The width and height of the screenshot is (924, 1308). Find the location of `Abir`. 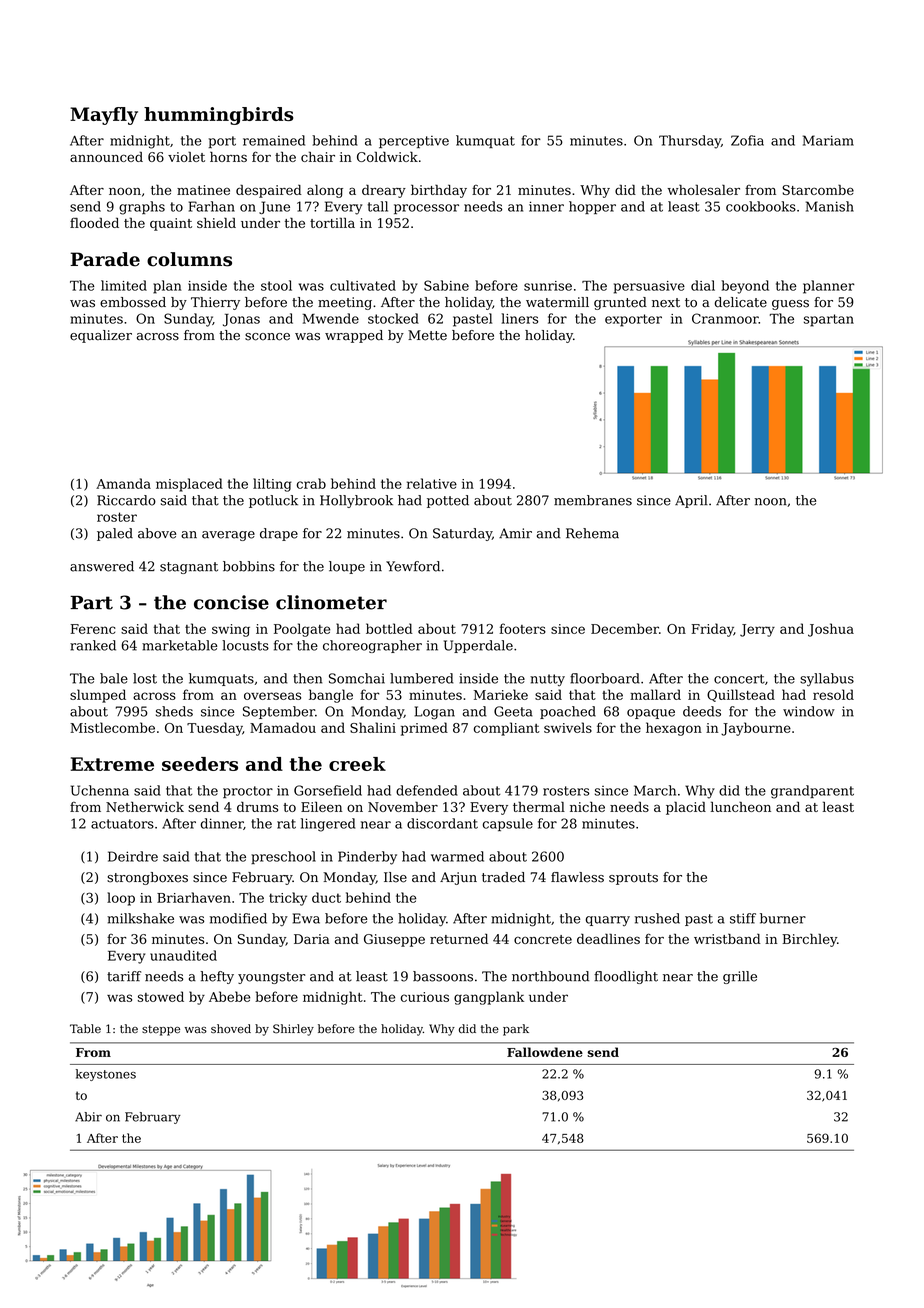

Abir is located at coordinates (88, 1117).
